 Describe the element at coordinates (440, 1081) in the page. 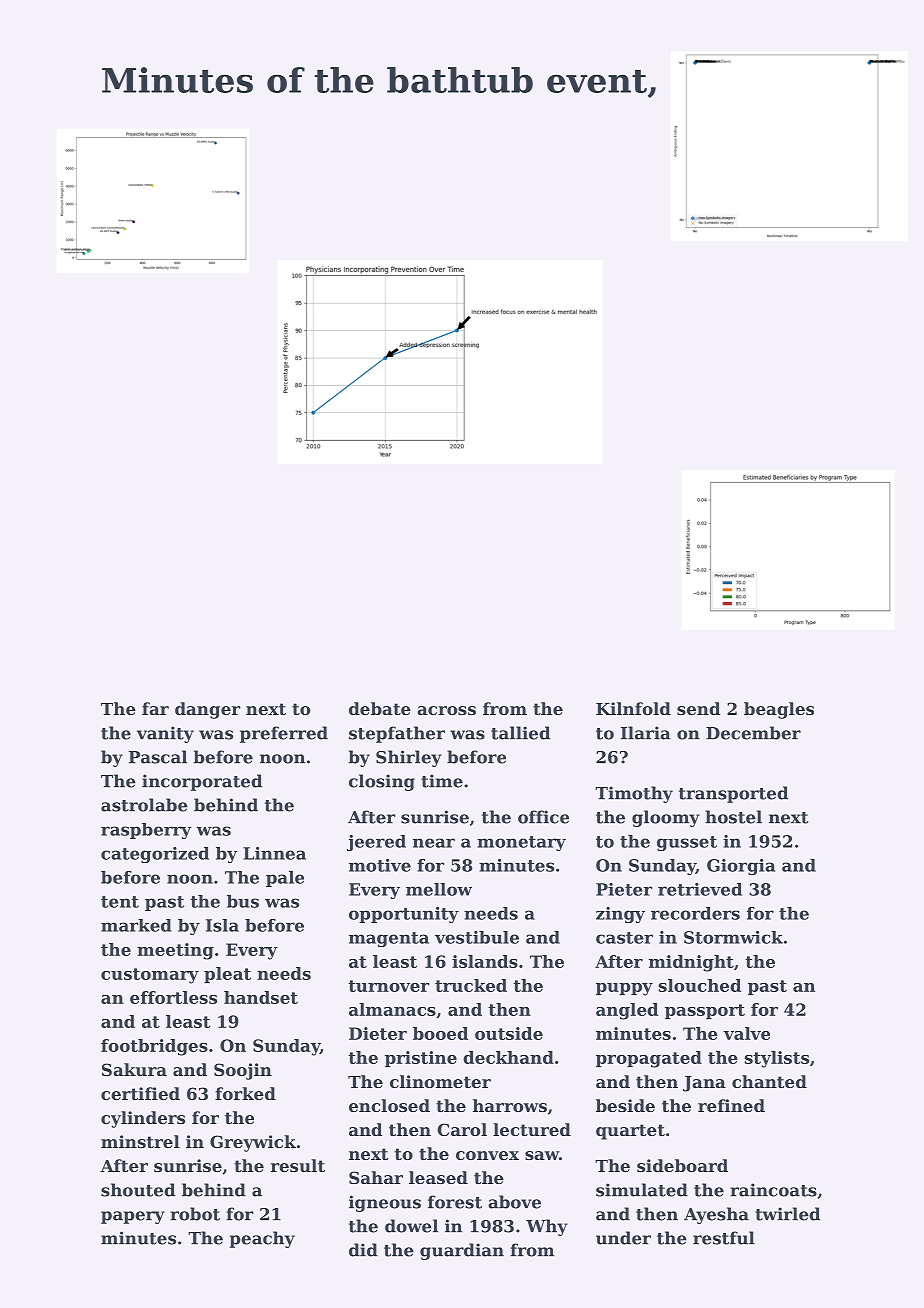

I see `clinometer` at that location.
